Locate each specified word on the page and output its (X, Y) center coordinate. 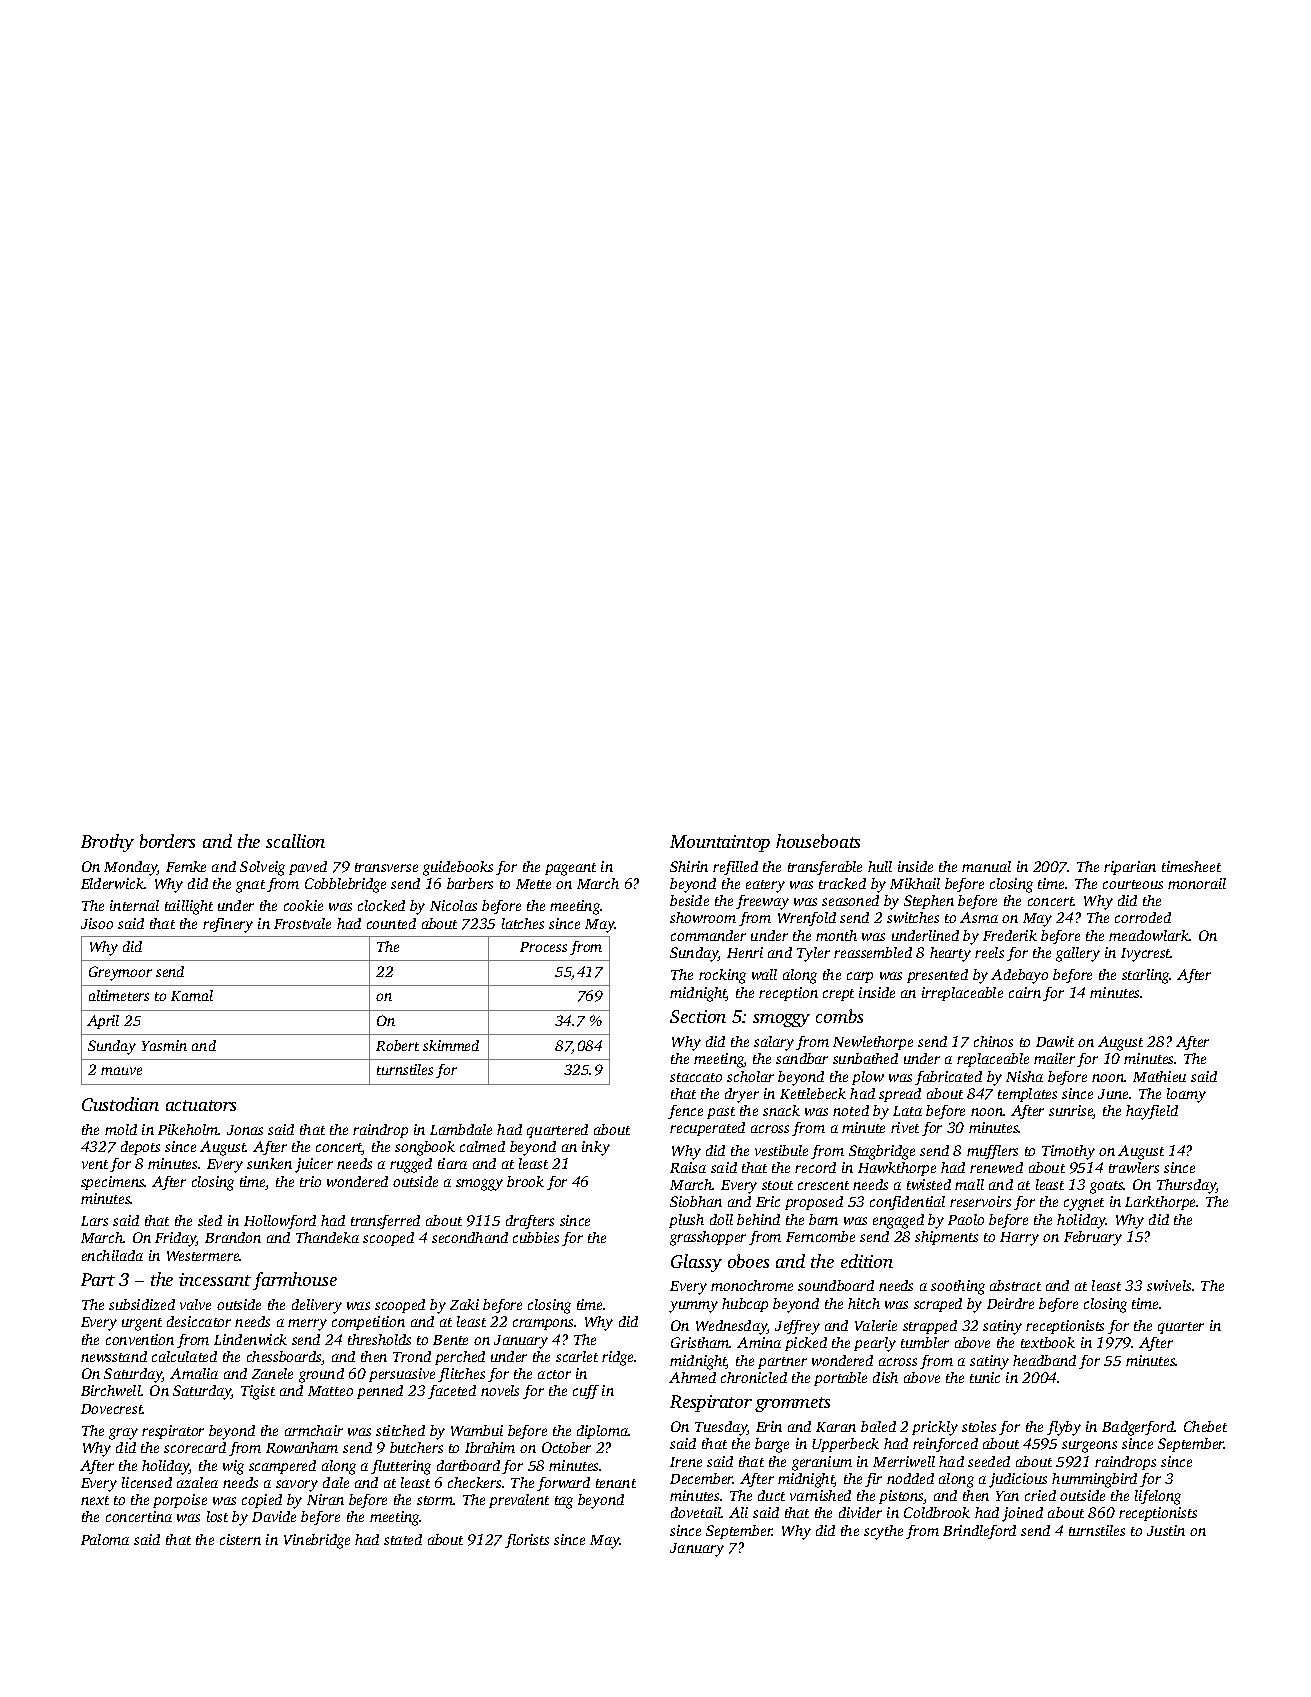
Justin (1166, 1530)
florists (527, 1541)
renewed (996, 1167)
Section (698, 1016)
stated (403, 1539)
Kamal (192, 995)
